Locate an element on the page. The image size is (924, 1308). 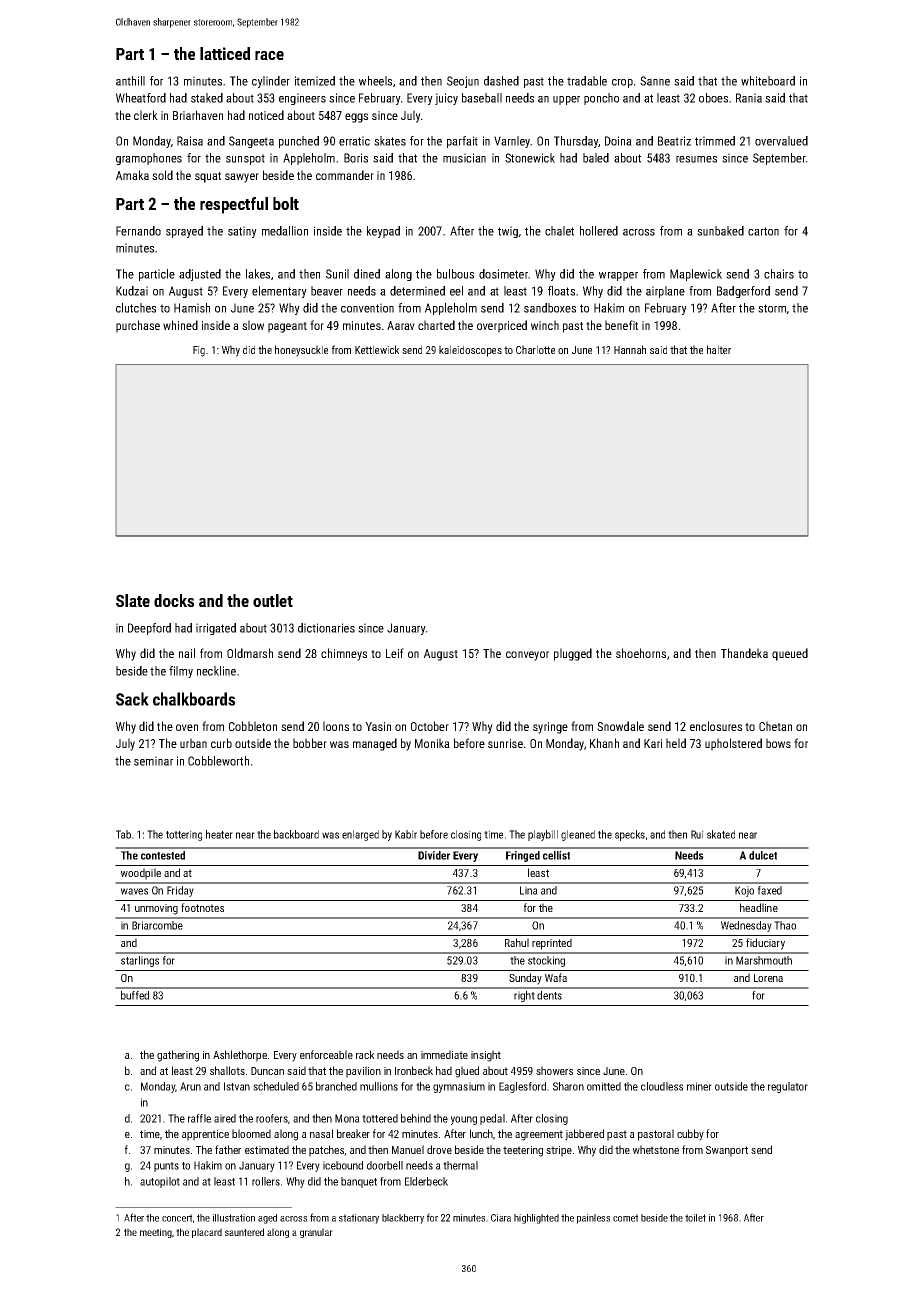
neckline is located at coordinates (216, 671).
